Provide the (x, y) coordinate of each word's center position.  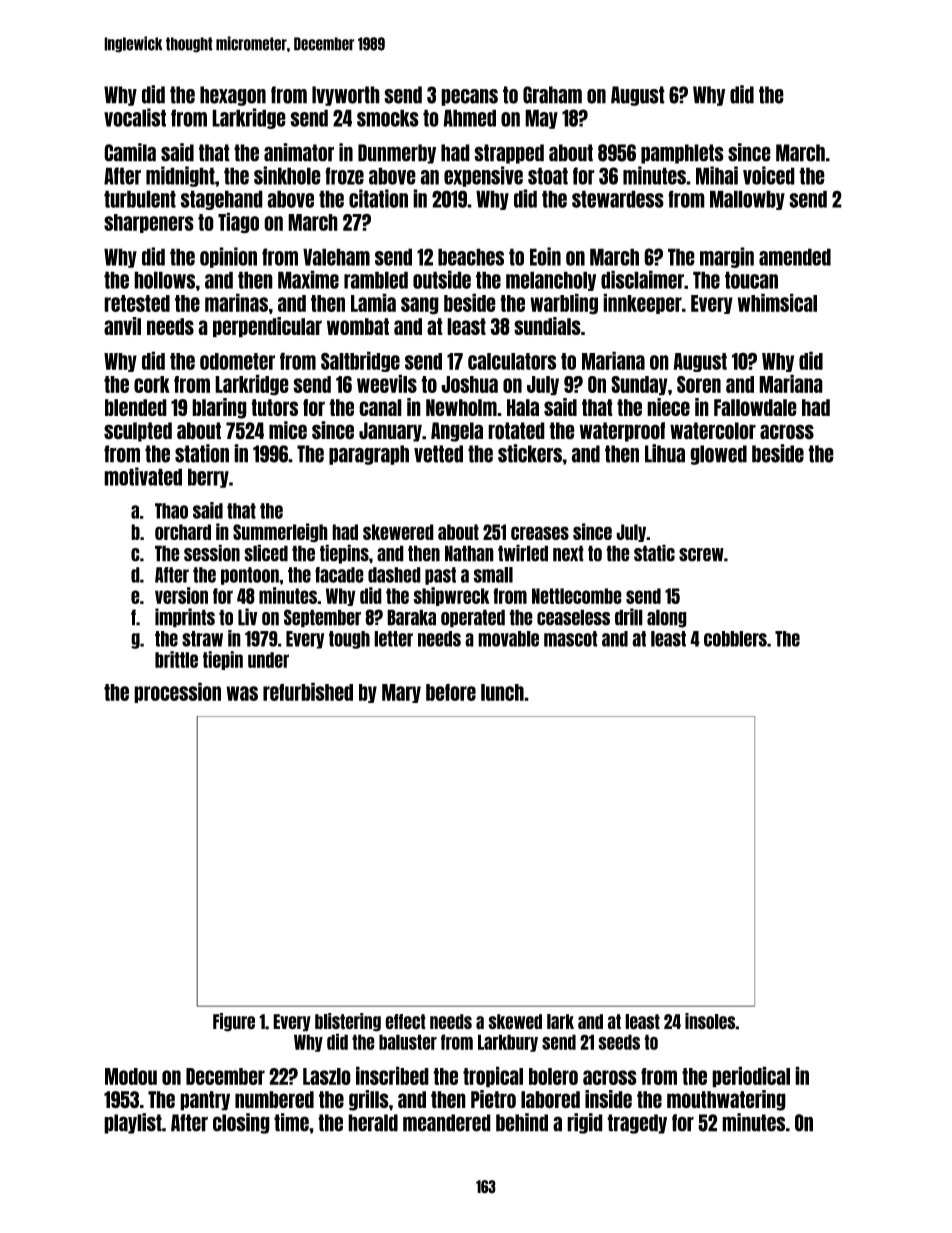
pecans (469, 97)
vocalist (135, 117)
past (440, 576)
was (242, 693)
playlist (133, 1123)
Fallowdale (755, 407)
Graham (552, 95)
